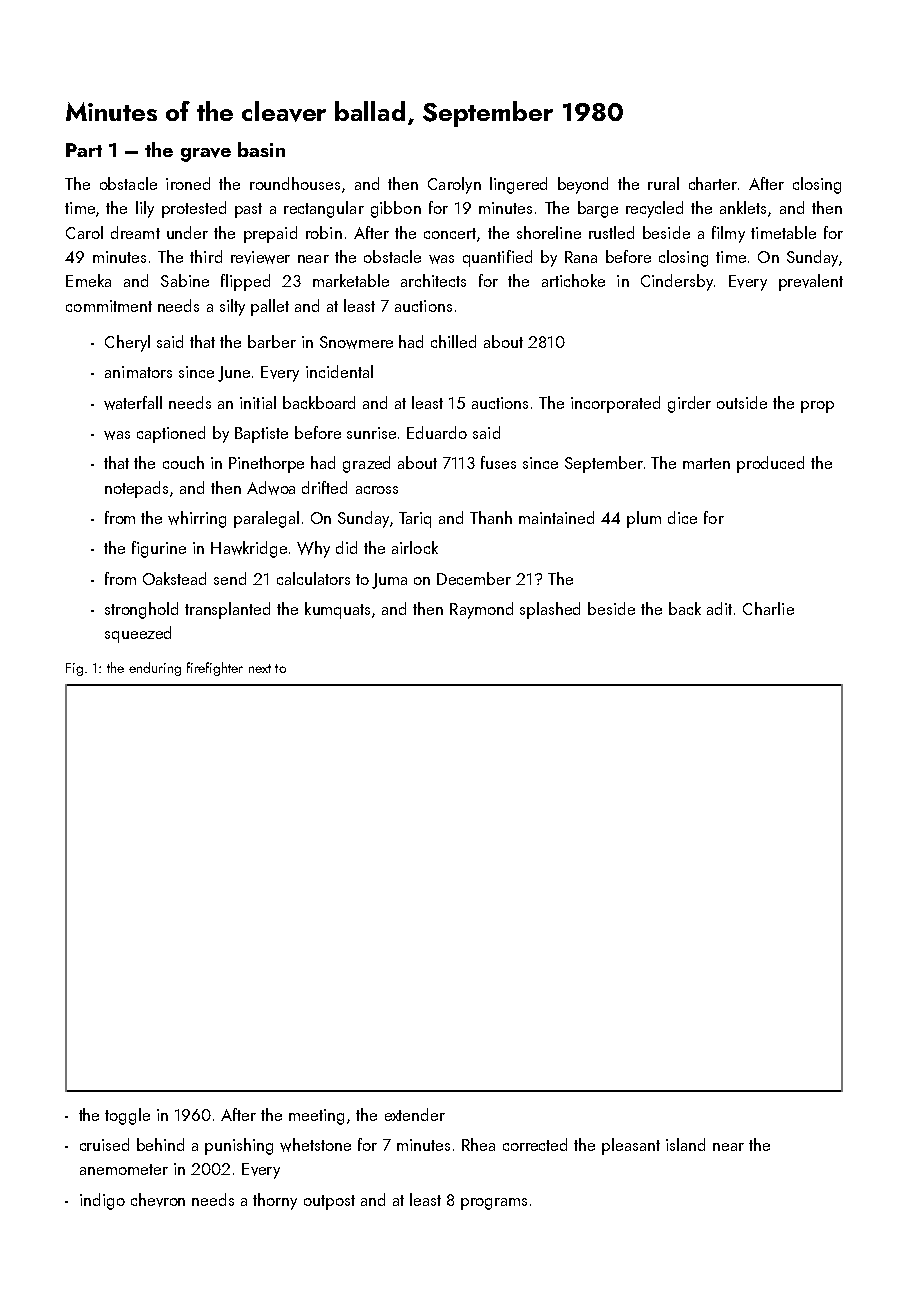  What do you see at coordinates (713, 183) in the screenshot?
I see `charter` at bounding box center [713, 183].
